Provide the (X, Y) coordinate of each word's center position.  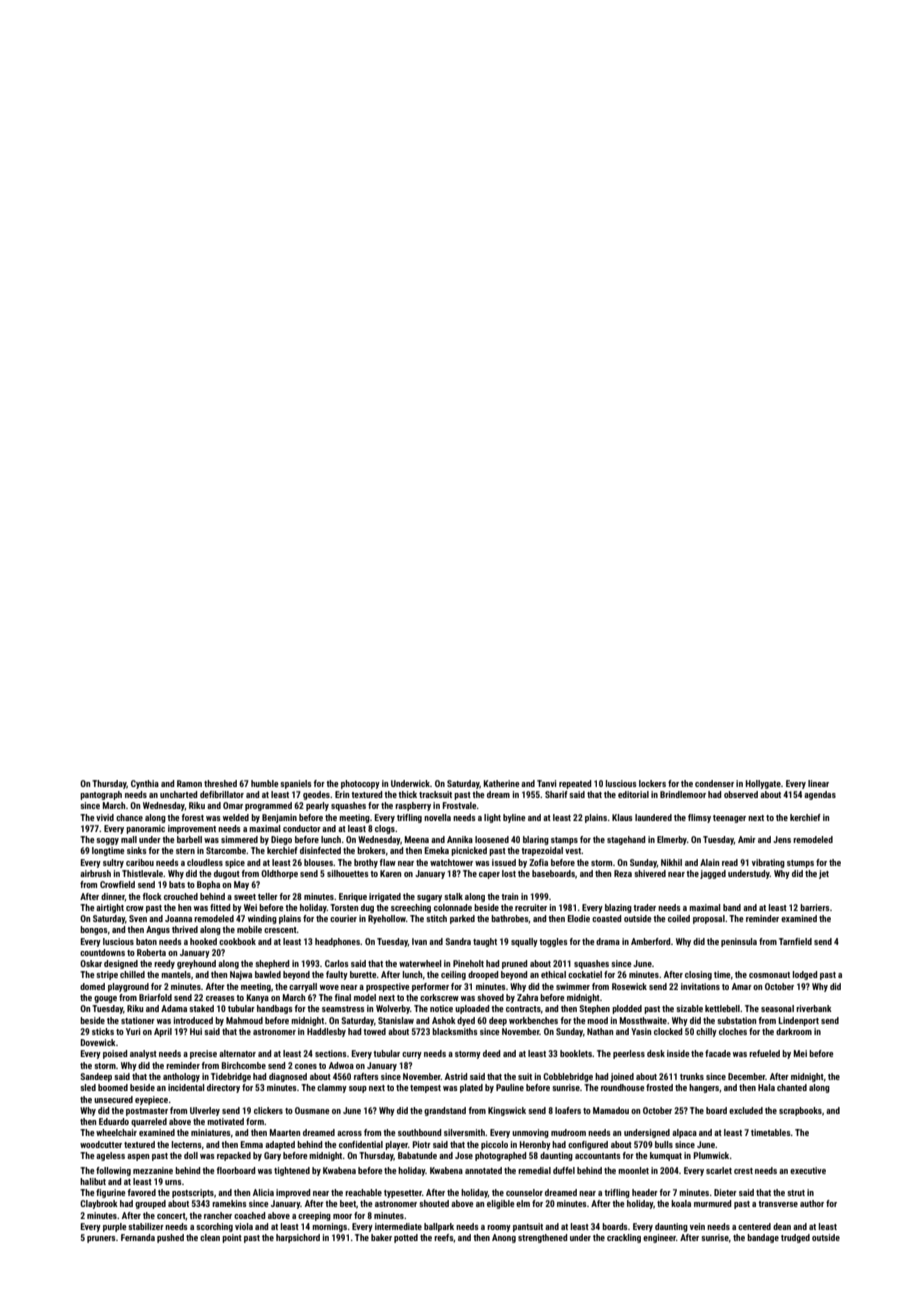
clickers (268, 1110)
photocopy (360, 784)
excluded (746, 1110)
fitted (220, 907)
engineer (659, 1238)
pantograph (101, 795)
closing (698, 975)
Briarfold (155, 997)
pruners (101, 1239)
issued (504, 862)
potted (406, 1238)
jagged (713, 874)
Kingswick (507, 1111)
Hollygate (763, 784)
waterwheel (420, 963)
